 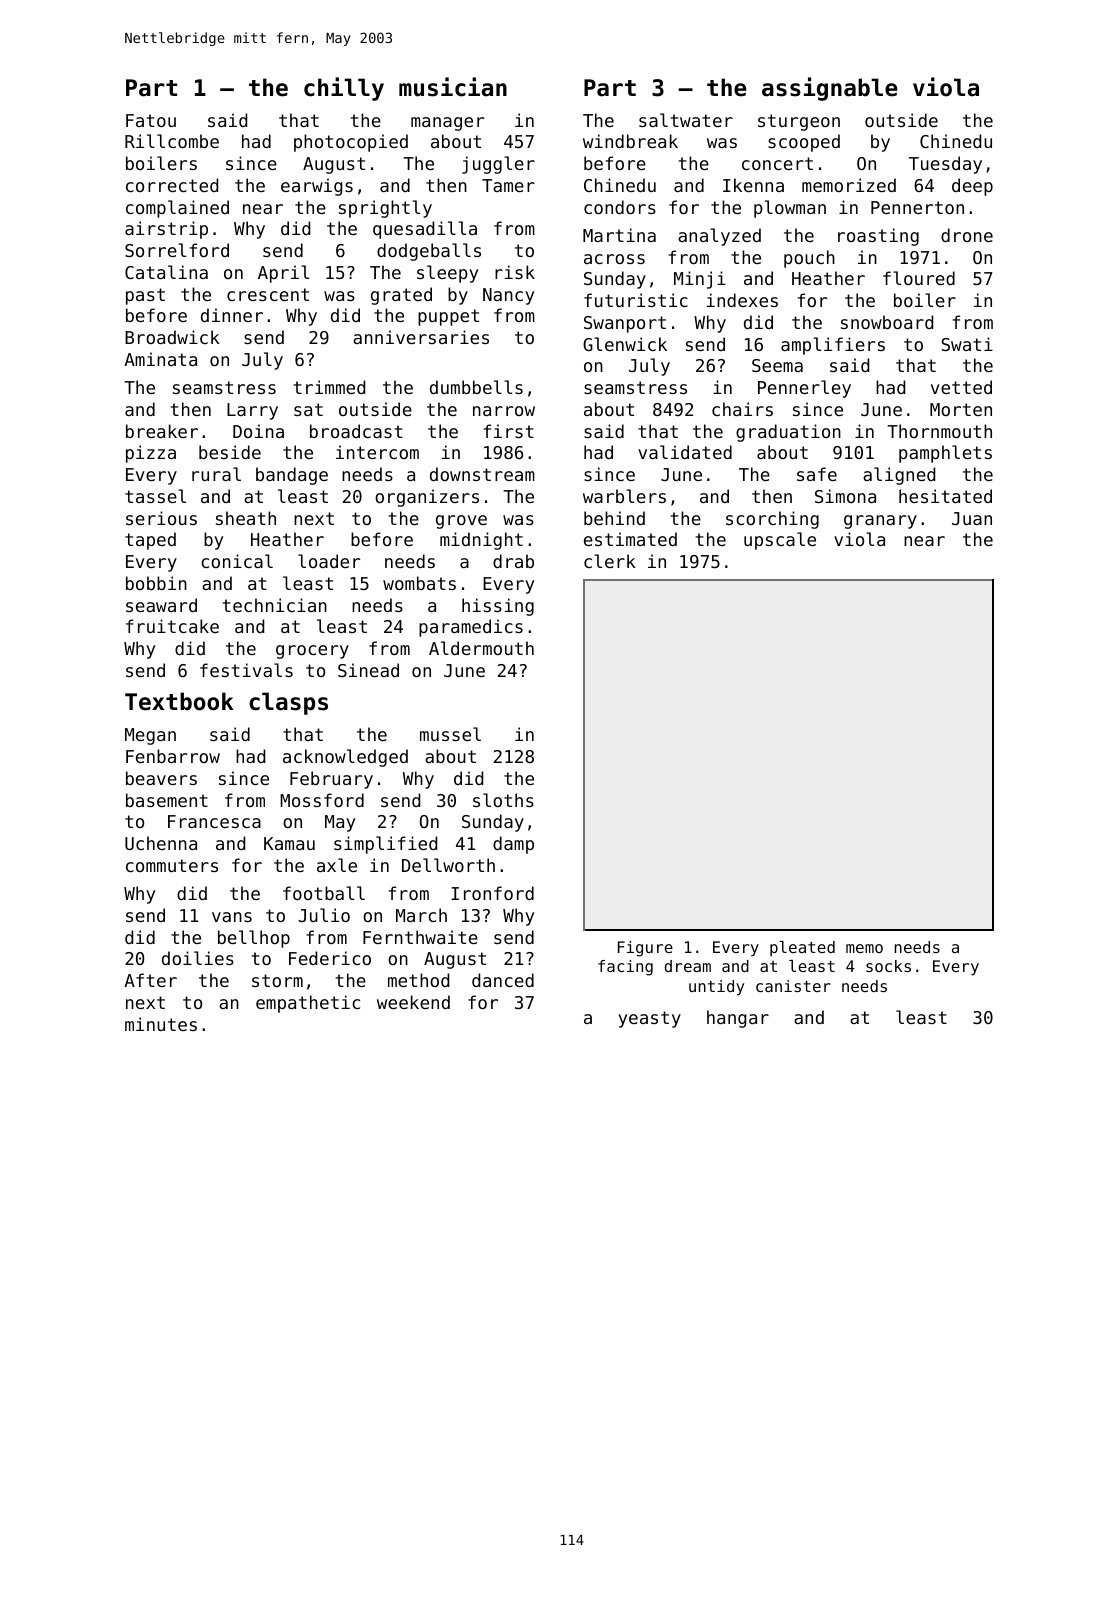 What do you see at coordinates (649, 1019) in the document?
I see `yeasty` at bounding box center [649, 1019].
